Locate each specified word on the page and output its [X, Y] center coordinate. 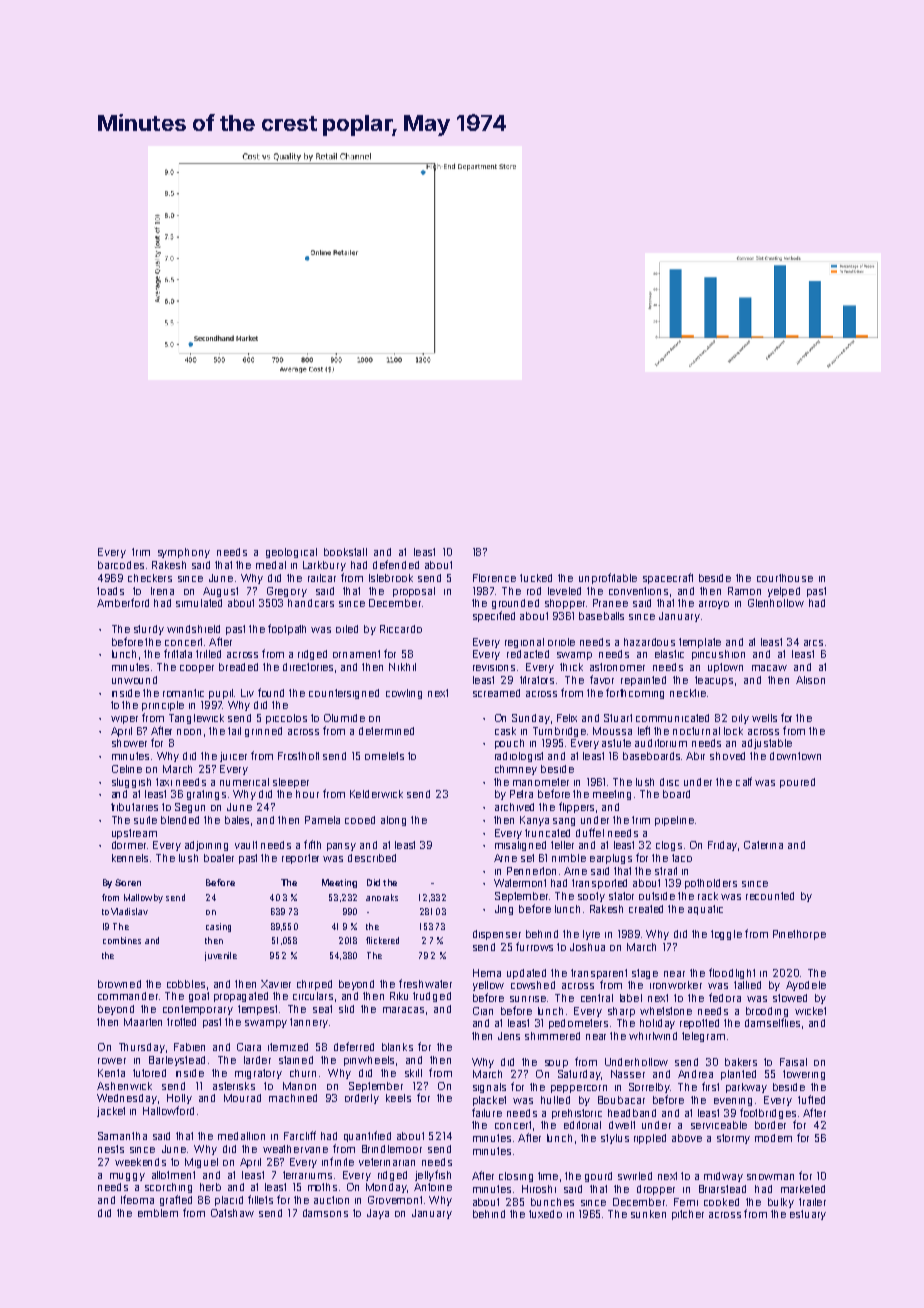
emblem [158, 1213]
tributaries [134, 807]
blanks [397, 1047]
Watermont [520, 883]
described [372, 858]
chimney [516, 770]
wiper [124, 720]
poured [797, 783]
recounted [770, 896]
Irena [162, 591]
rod [534, 591]
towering [804, 1075]
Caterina [763, 845]
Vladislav [129, 911]
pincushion [718, 655]
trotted [181, 1022]
